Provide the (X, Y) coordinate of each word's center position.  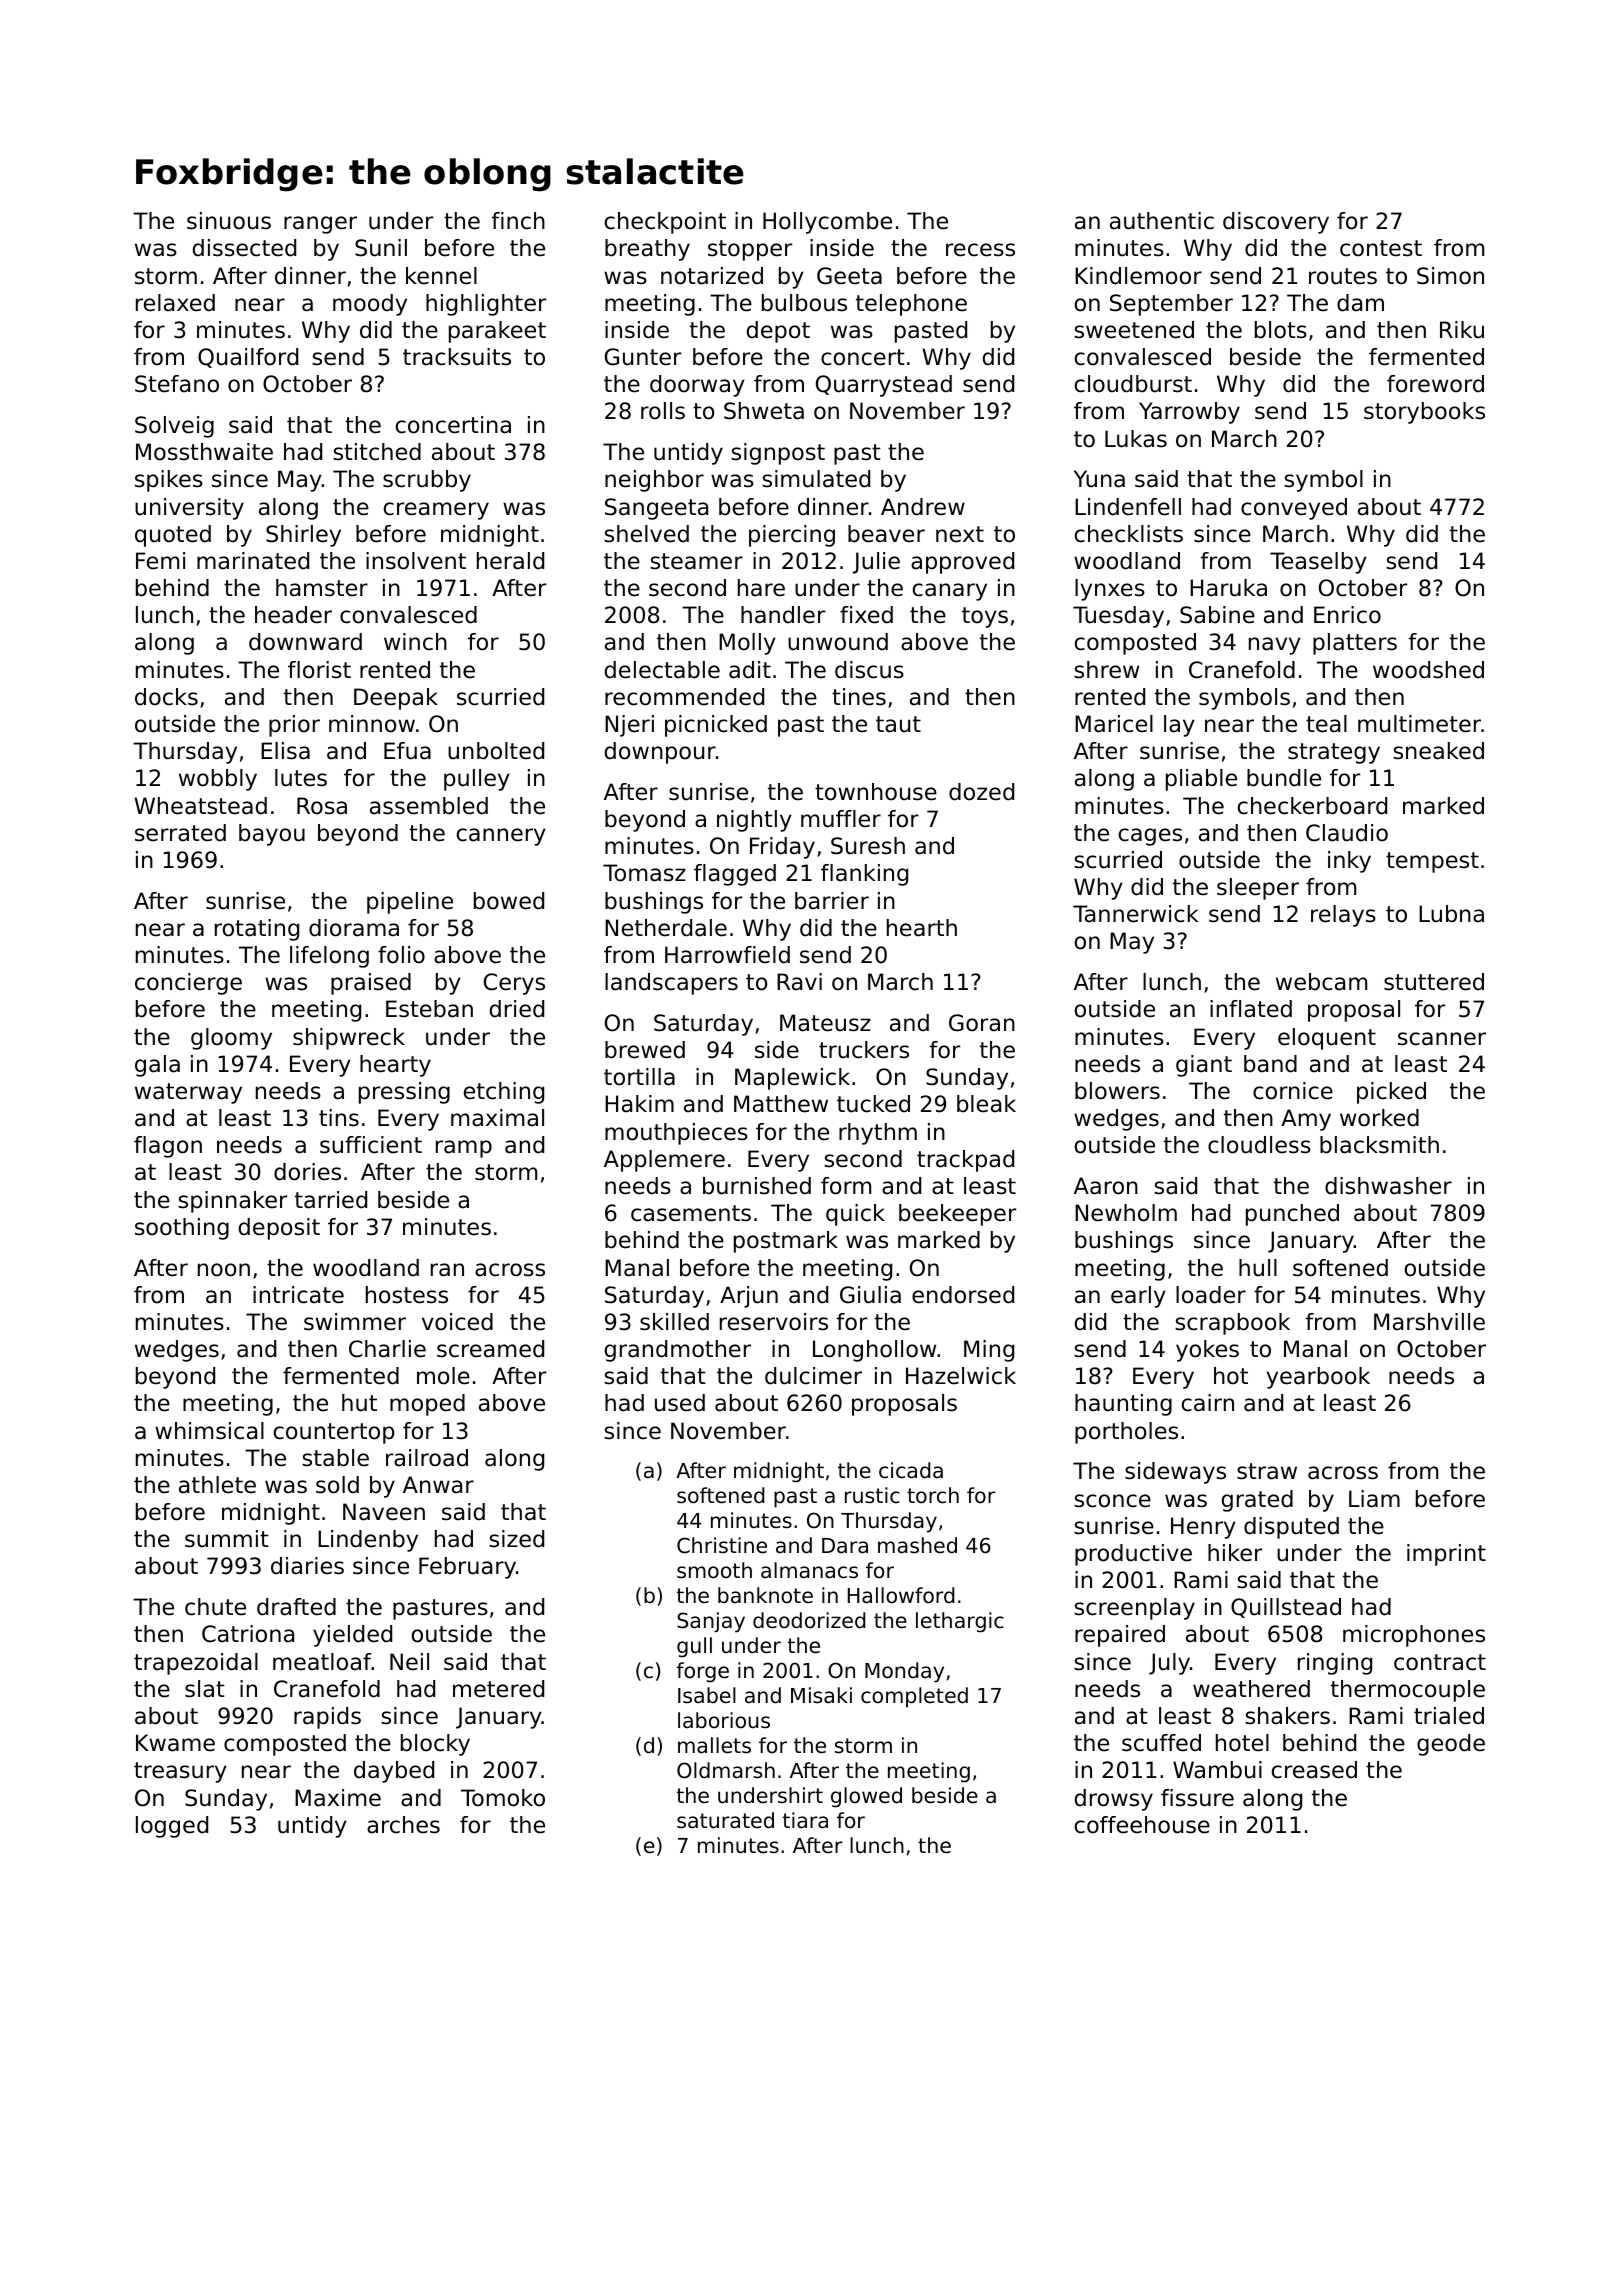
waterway (188, 1093)
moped (427, 1405)
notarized (712, 276)
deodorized (809, 1620)
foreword (1435, 384)
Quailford (248, 358)
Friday (782, 848)
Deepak (396, 699)
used (680, 1403)
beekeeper (957, 1215)
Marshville (1429, 1322)
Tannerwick (1135, 914)
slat (205, 1689)
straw (1267, 1471)
